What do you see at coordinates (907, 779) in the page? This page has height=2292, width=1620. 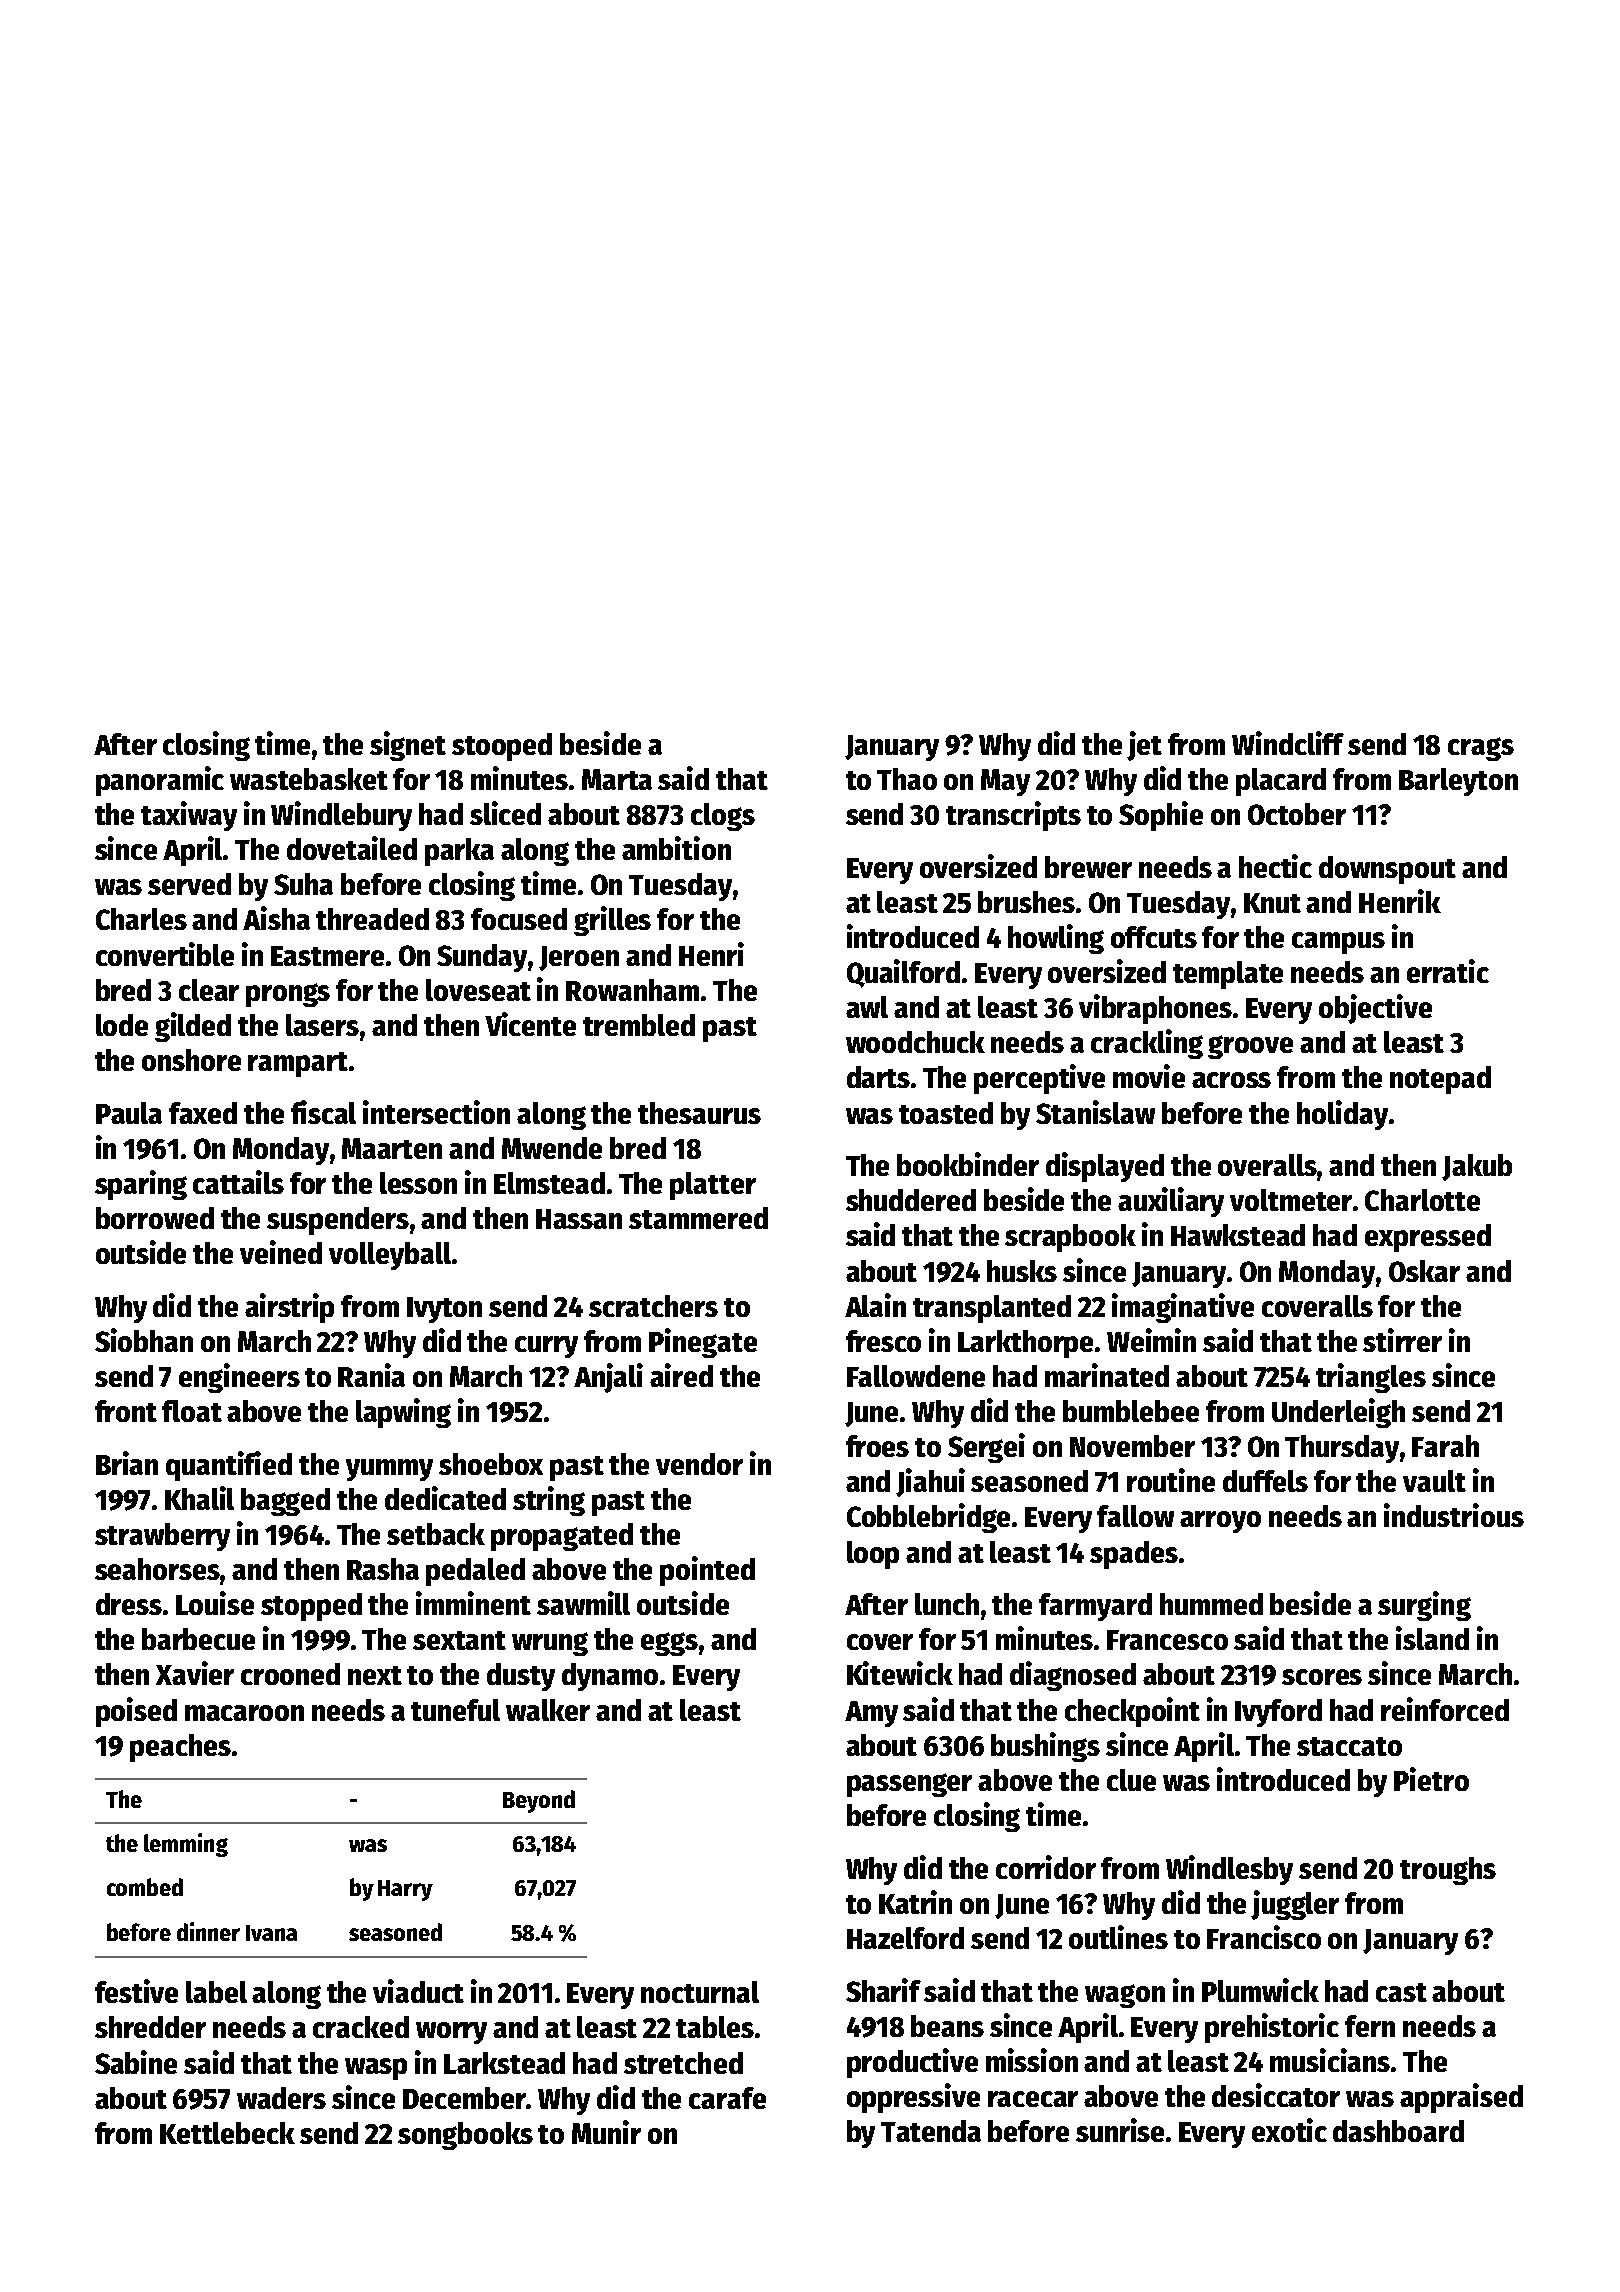 I see `Thao` at bounding box center [907, 779].
